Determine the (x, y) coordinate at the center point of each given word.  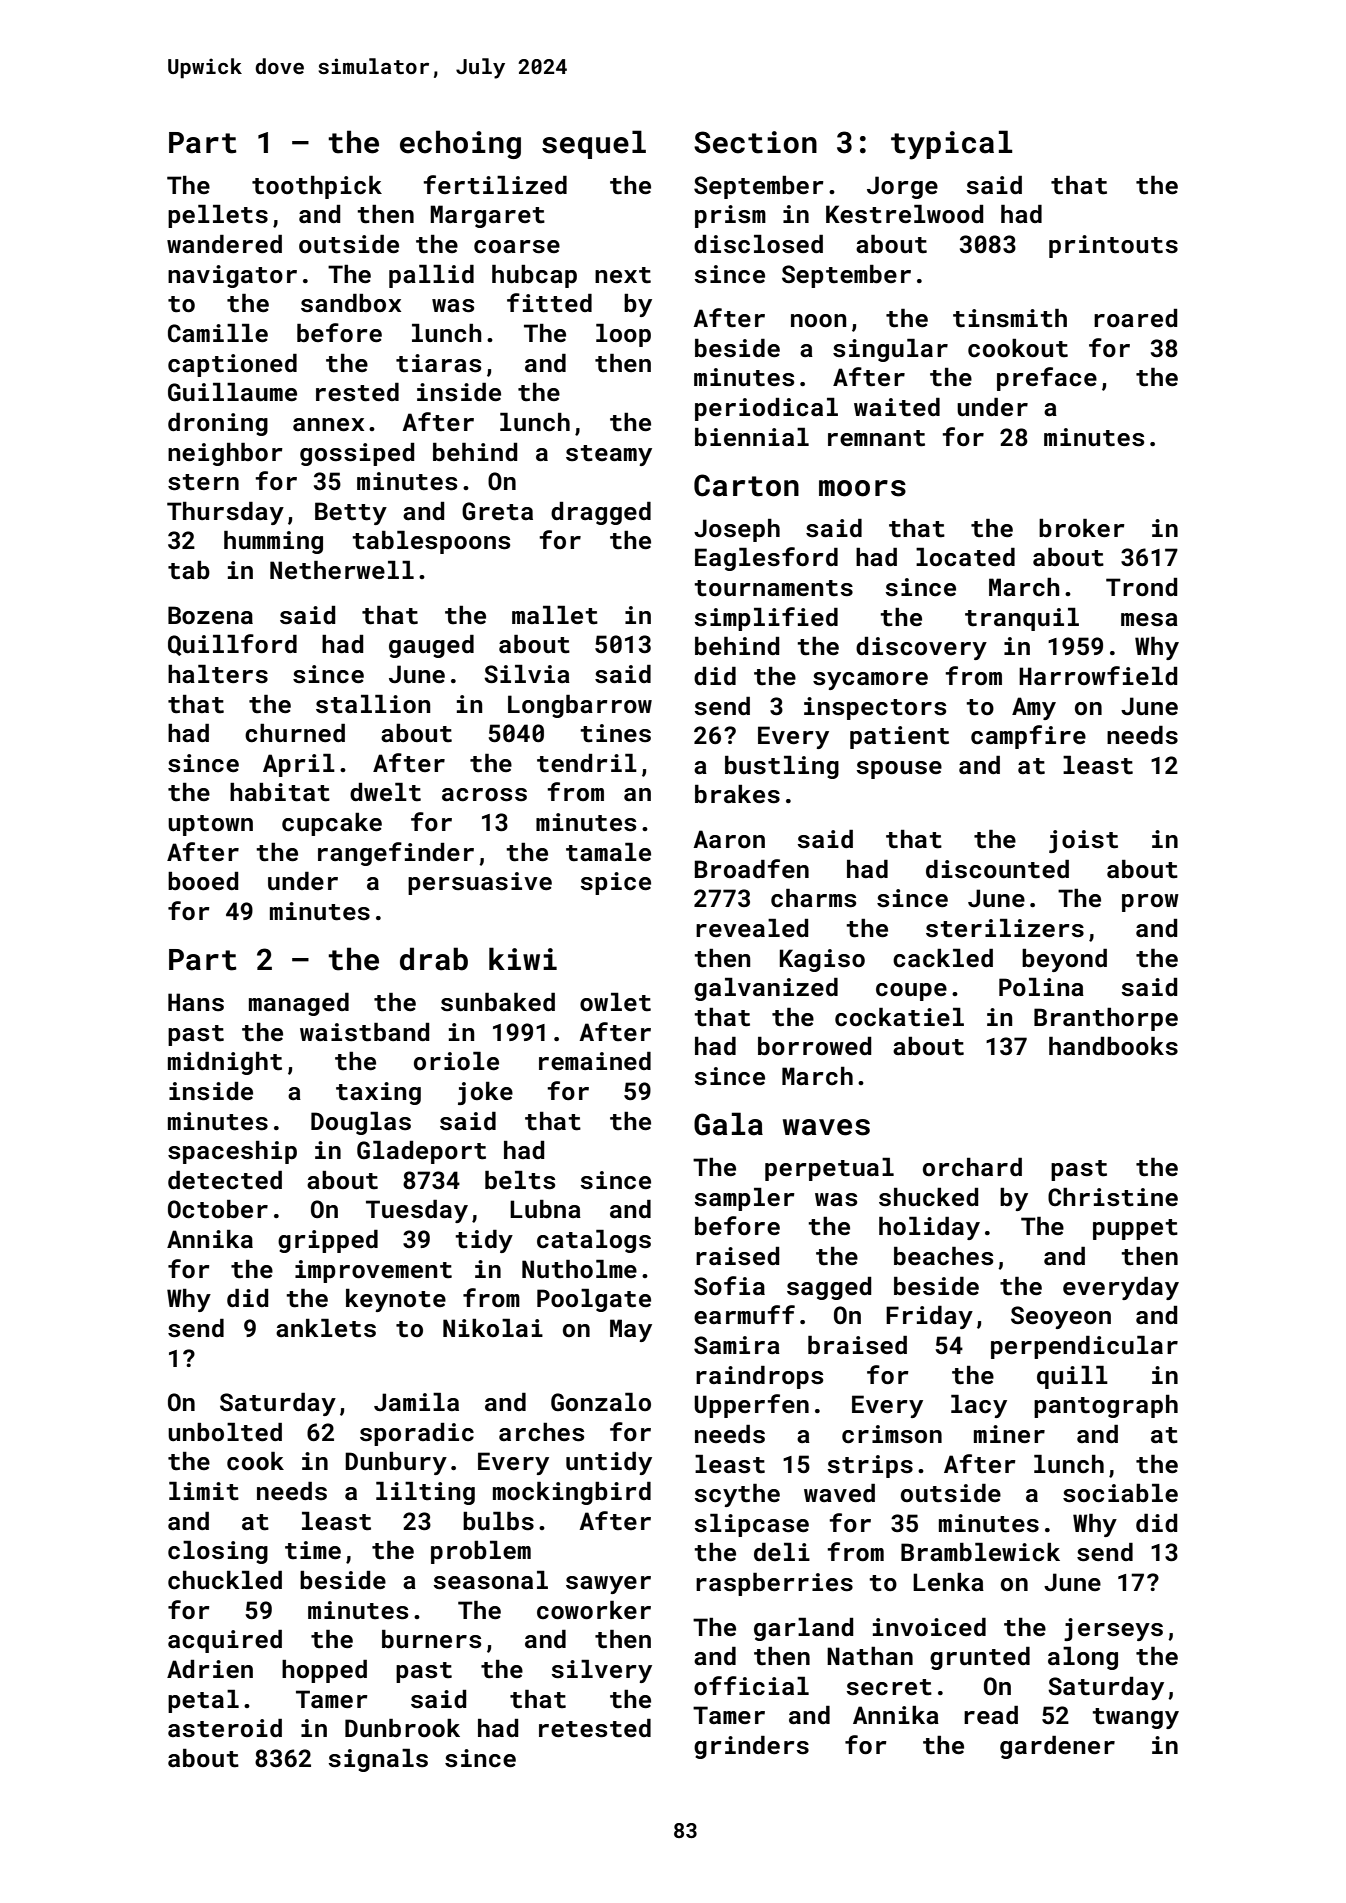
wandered (224, 244)
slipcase (752, 1525)
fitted (549, 303)
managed (299, 1004)
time (313, 1550)
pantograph (1106, 1406)
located (965, 557)
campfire (1028, 737)
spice (616, 883)
